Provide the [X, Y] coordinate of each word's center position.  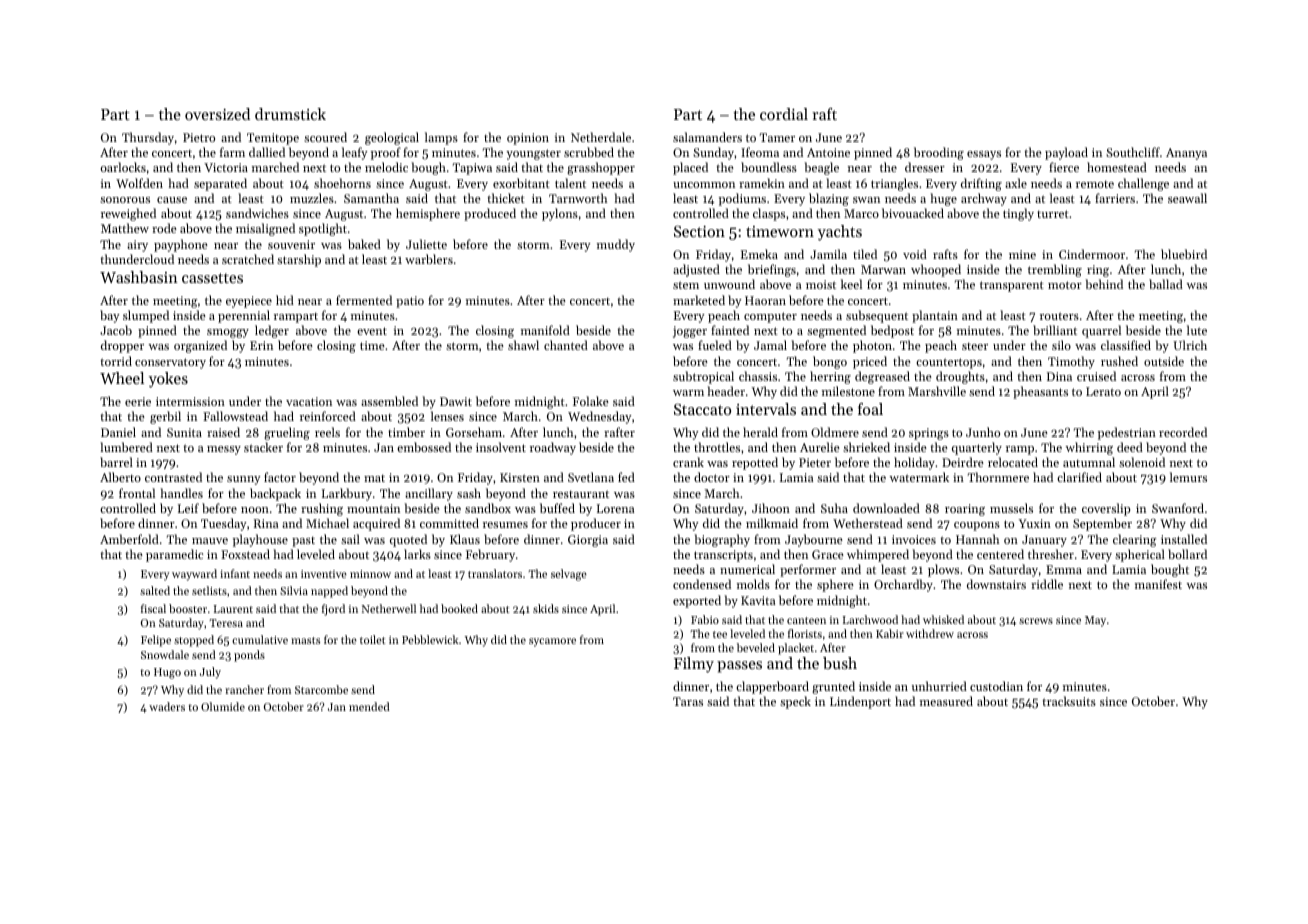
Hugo [167, 673]
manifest [1158, 584]
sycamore [552, 642]
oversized [217, 114]
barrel [116, 462]
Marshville [937, 391]
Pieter [815, 462]
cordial [784, 114]
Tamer [777, 137]
